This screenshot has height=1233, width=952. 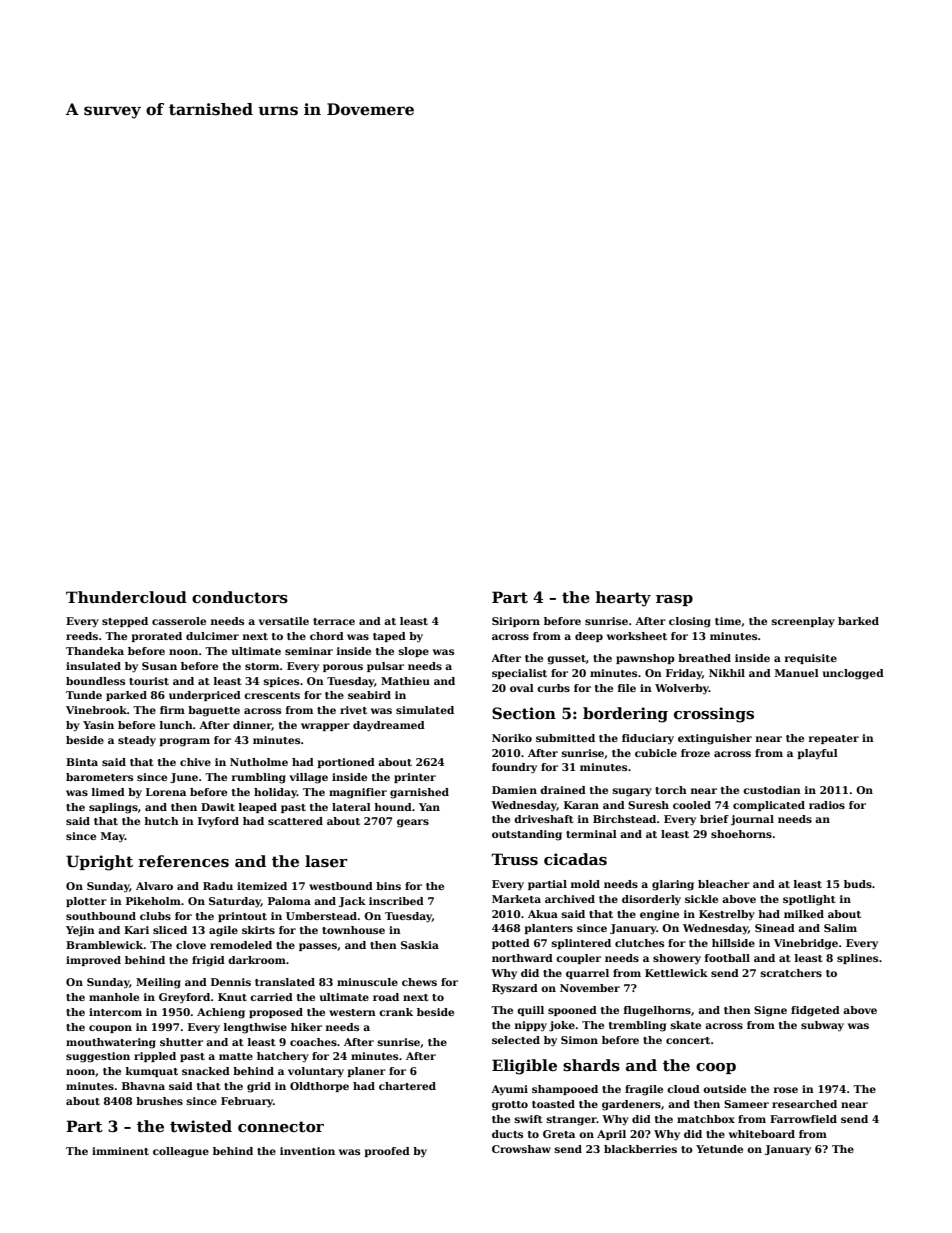 What do you see at coordinates (733, 943) in the screenshot?
I see `hillside` at bounding box center [733, 943].
